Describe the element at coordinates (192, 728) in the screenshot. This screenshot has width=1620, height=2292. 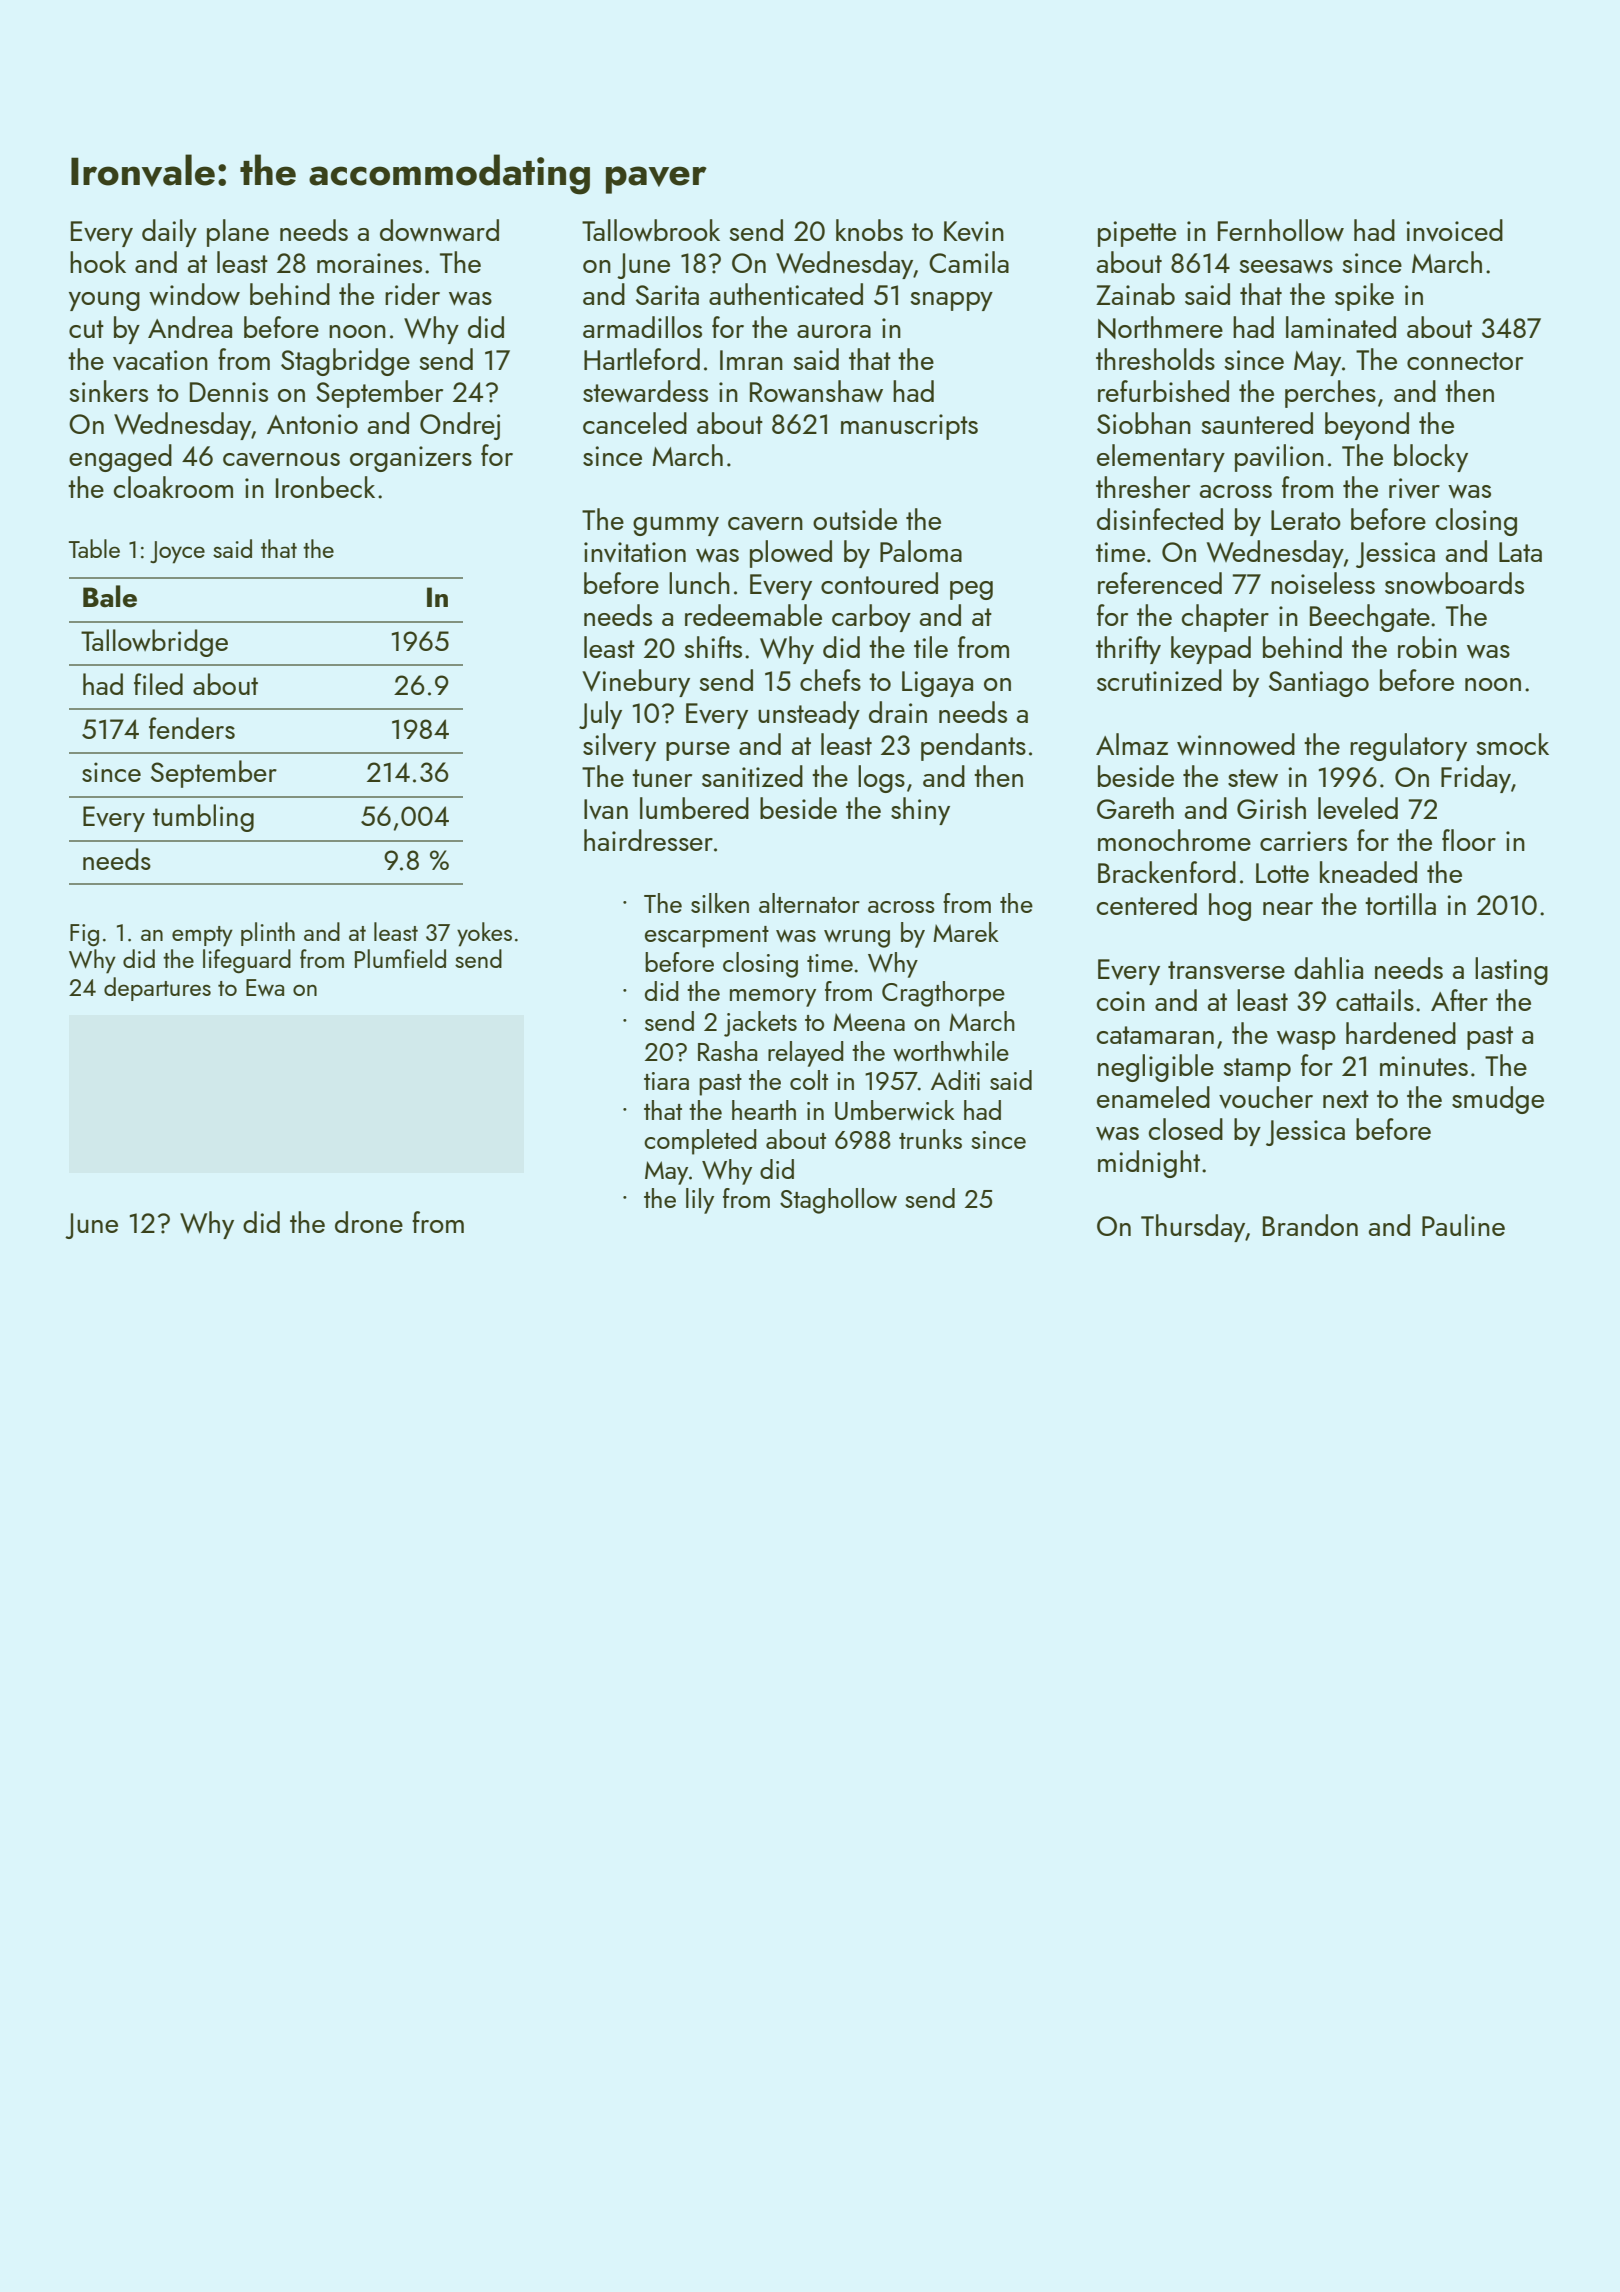
I see `fenders` at that location.
